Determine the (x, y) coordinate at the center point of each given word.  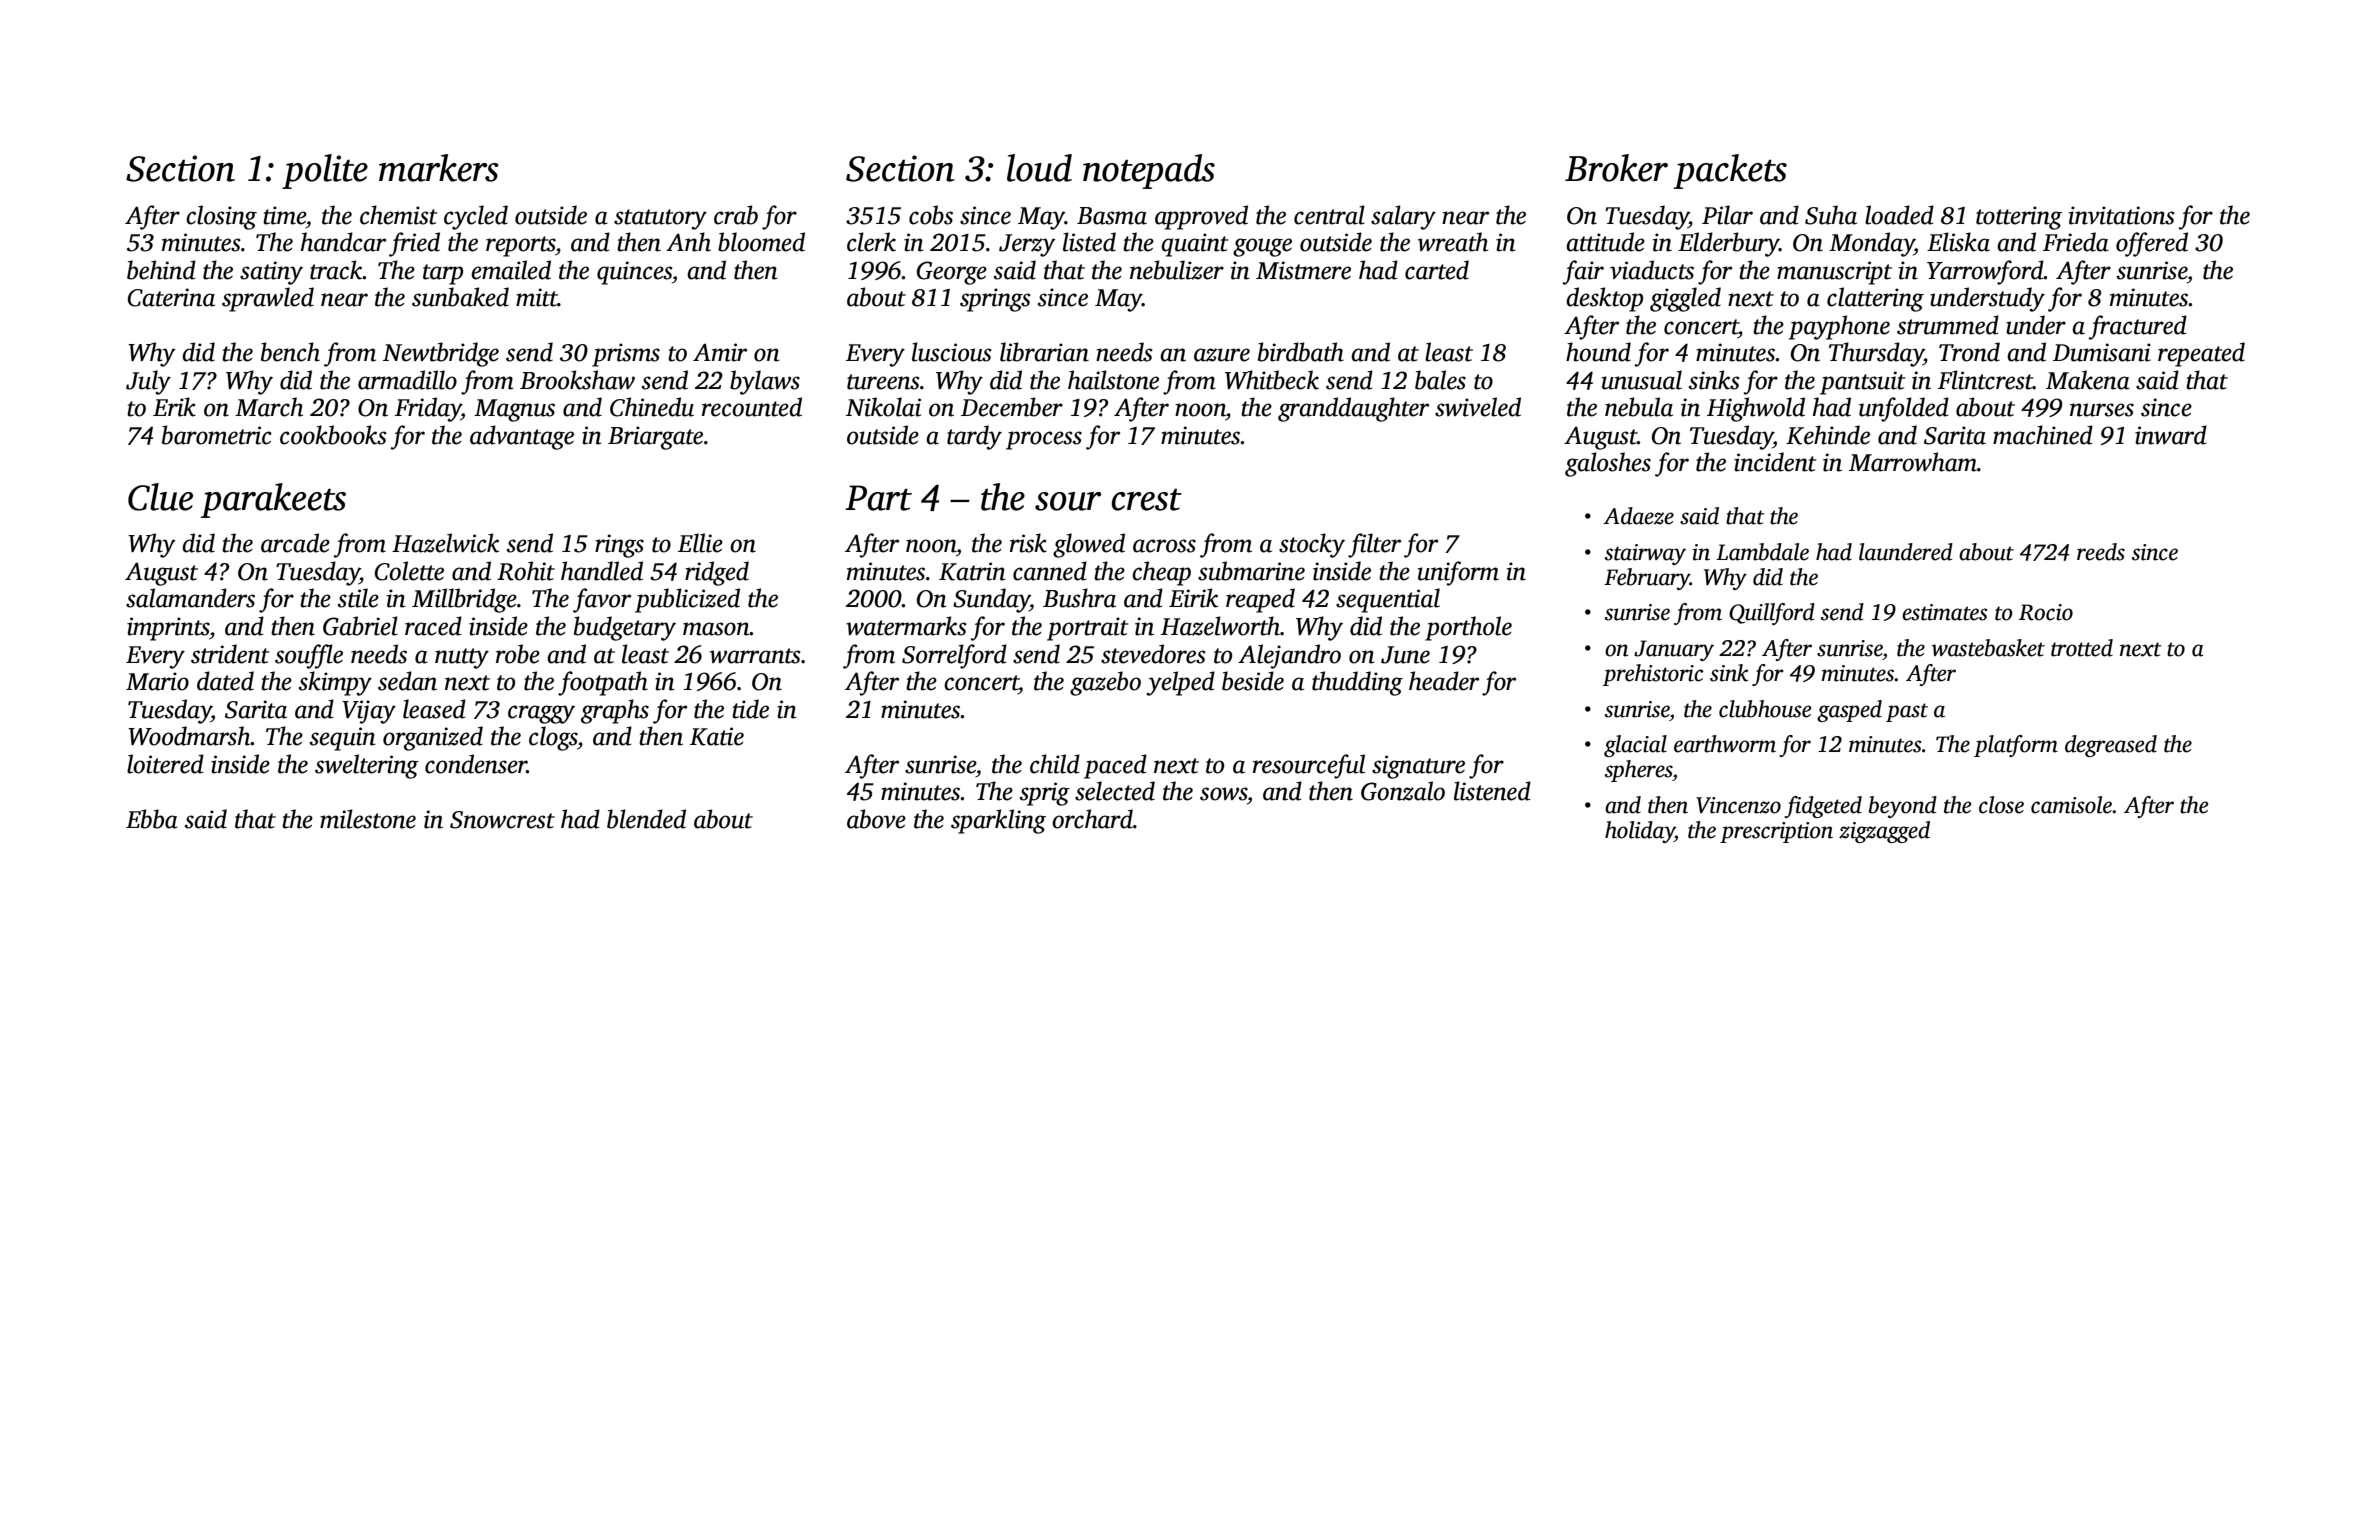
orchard (1092, 819)
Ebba (152, 819)
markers (439, 168)
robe (518, 654)
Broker (1616, 168)
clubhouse (1765, 709)
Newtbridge (441, 354)
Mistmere (1303, 270)
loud (1039, 168)
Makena (2088, 380)
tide (750, 709)
